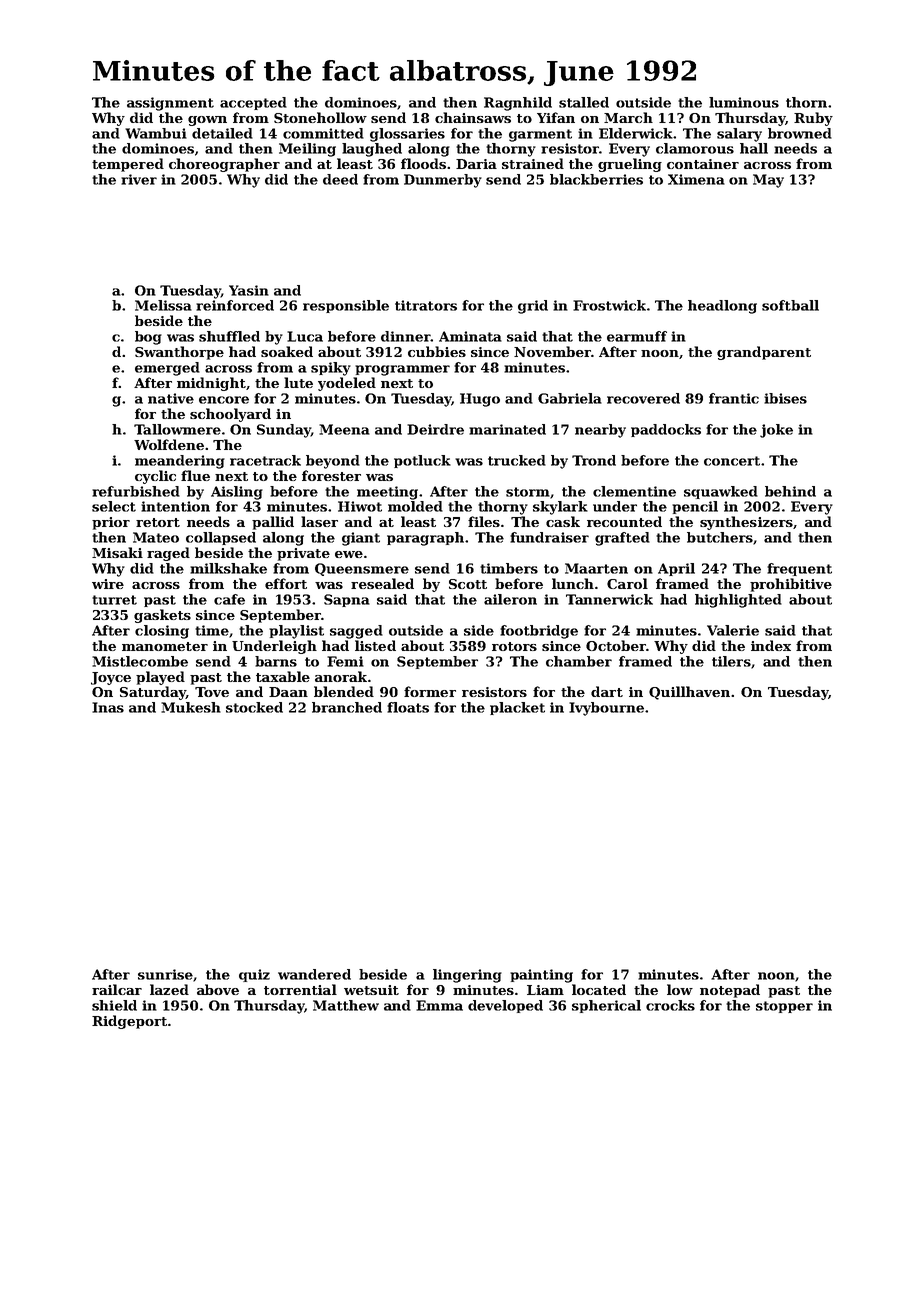  I want to click on floats, so click(408, 707).
